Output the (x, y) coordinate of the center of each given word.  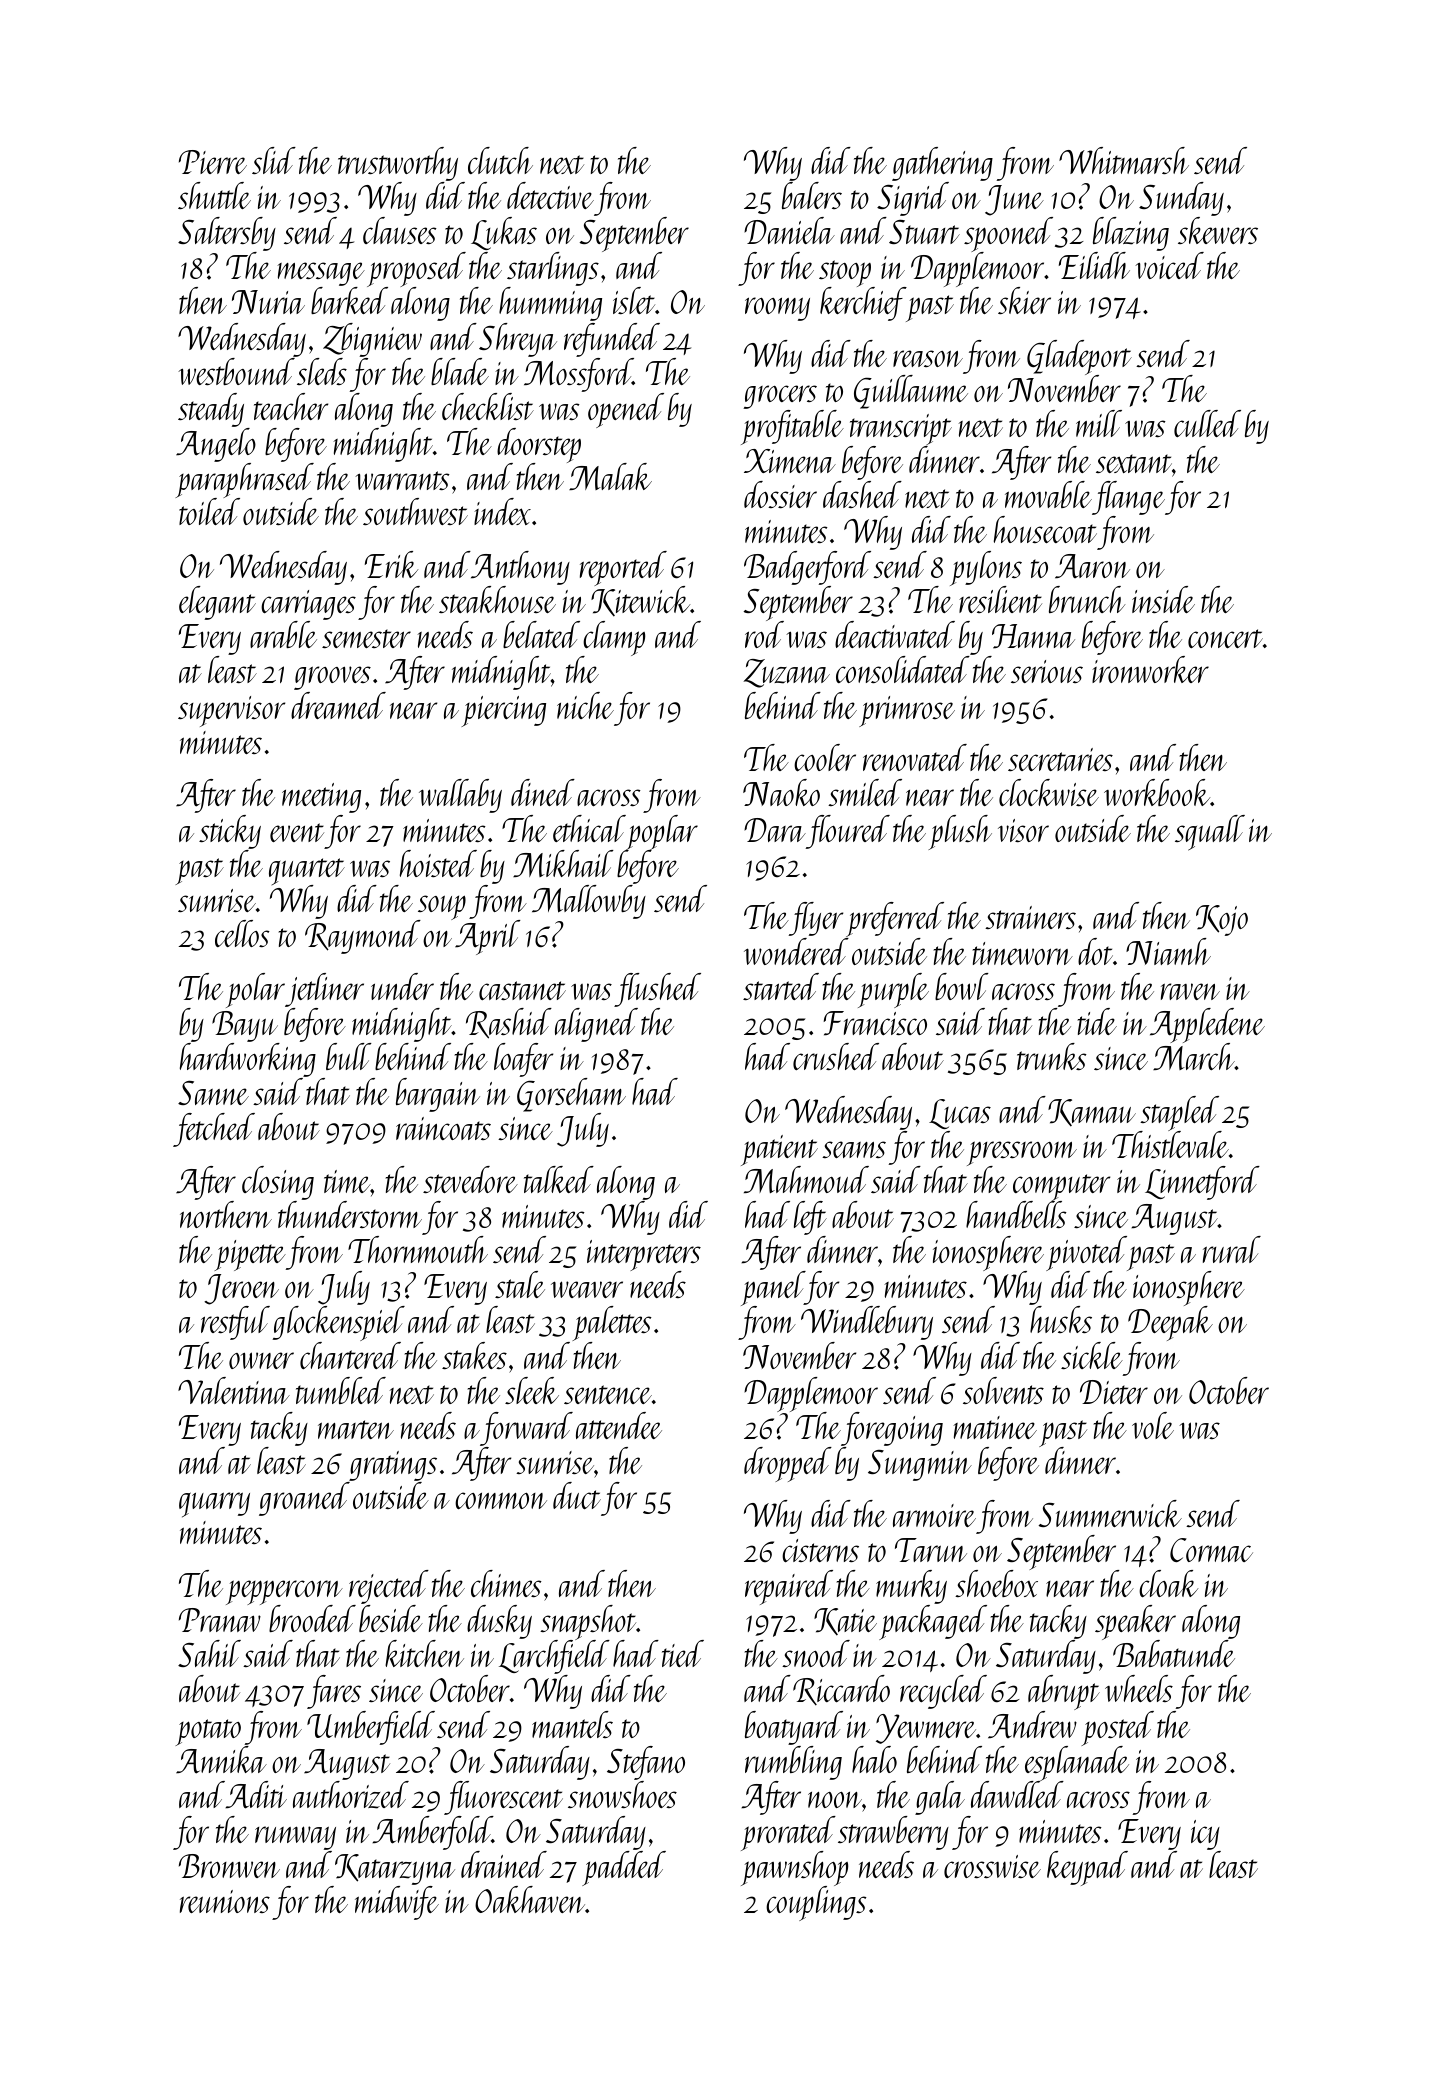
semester (366, 638)
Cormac (1211, 1550)
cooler (825, 757)
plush (960, 832)
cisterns (820, 1550)
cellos (242, 933)
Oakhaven (530, 1900)
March (1194, 1056)
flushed (657, 990)
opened (626, 410)
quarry (214, 1505)
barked (349, 301)
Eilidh (1094, 265)
